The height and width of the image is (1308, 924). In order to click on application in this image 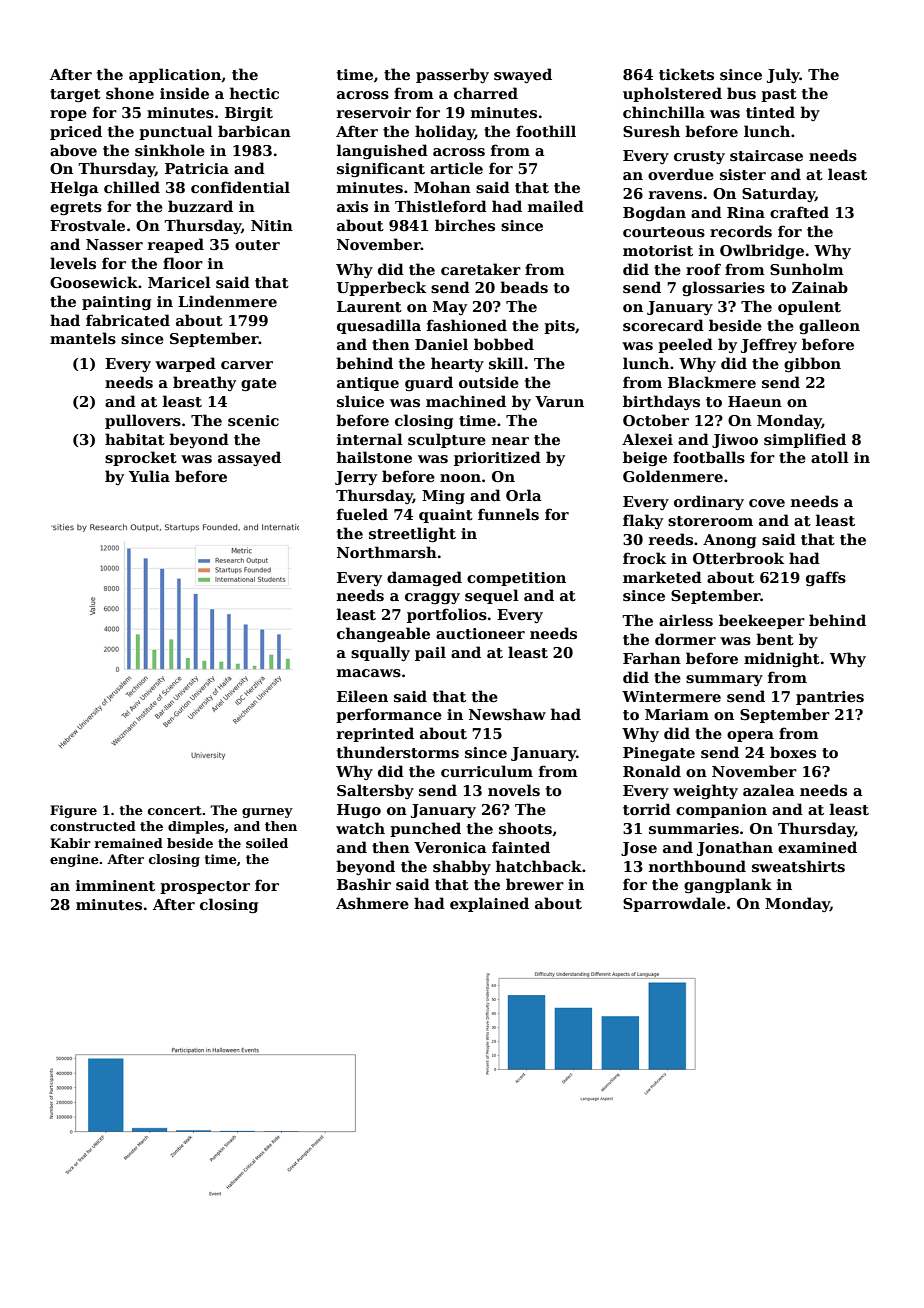, I will do `click(175, 75)`.
